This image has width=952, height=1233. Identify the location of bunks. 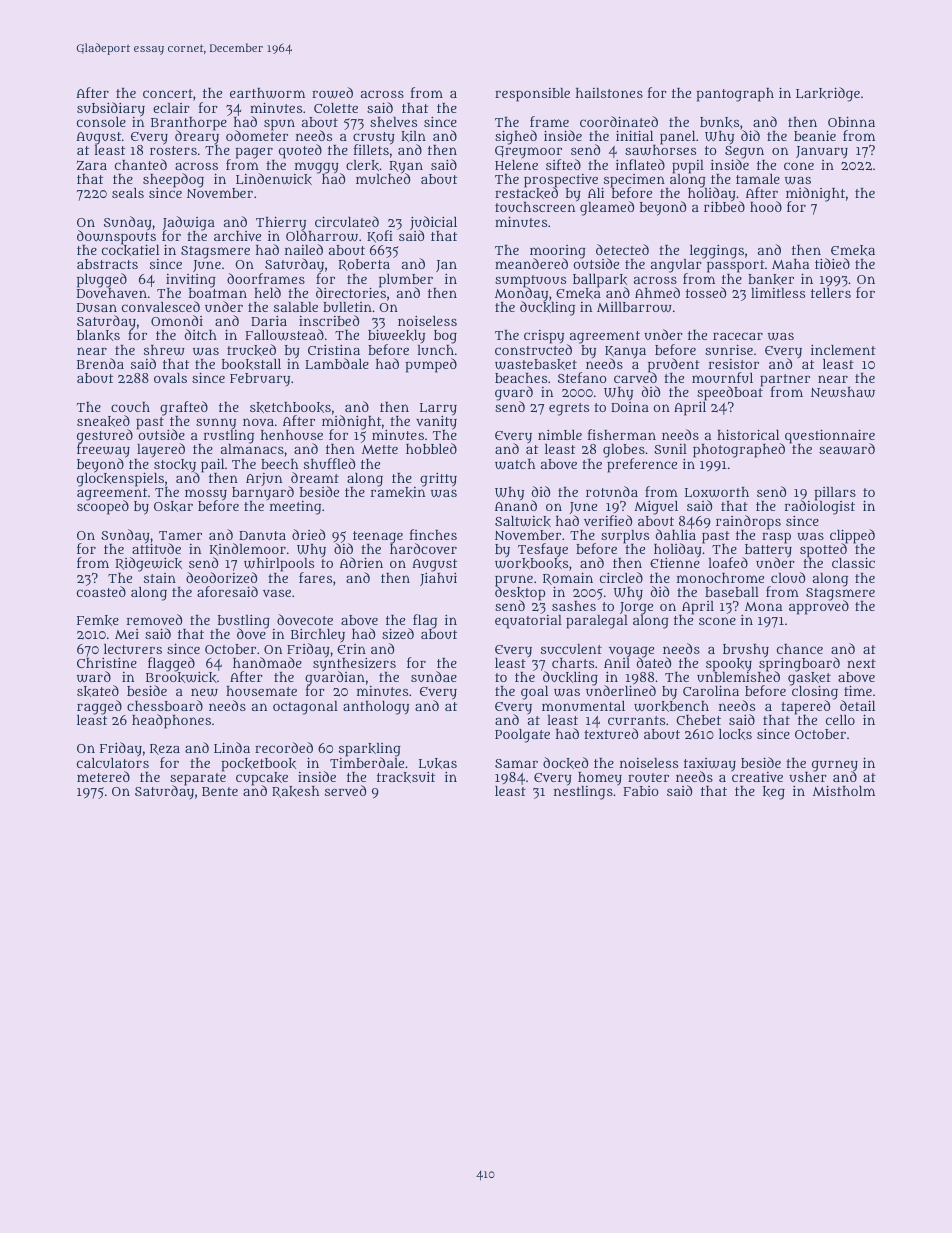
(719, 122).
